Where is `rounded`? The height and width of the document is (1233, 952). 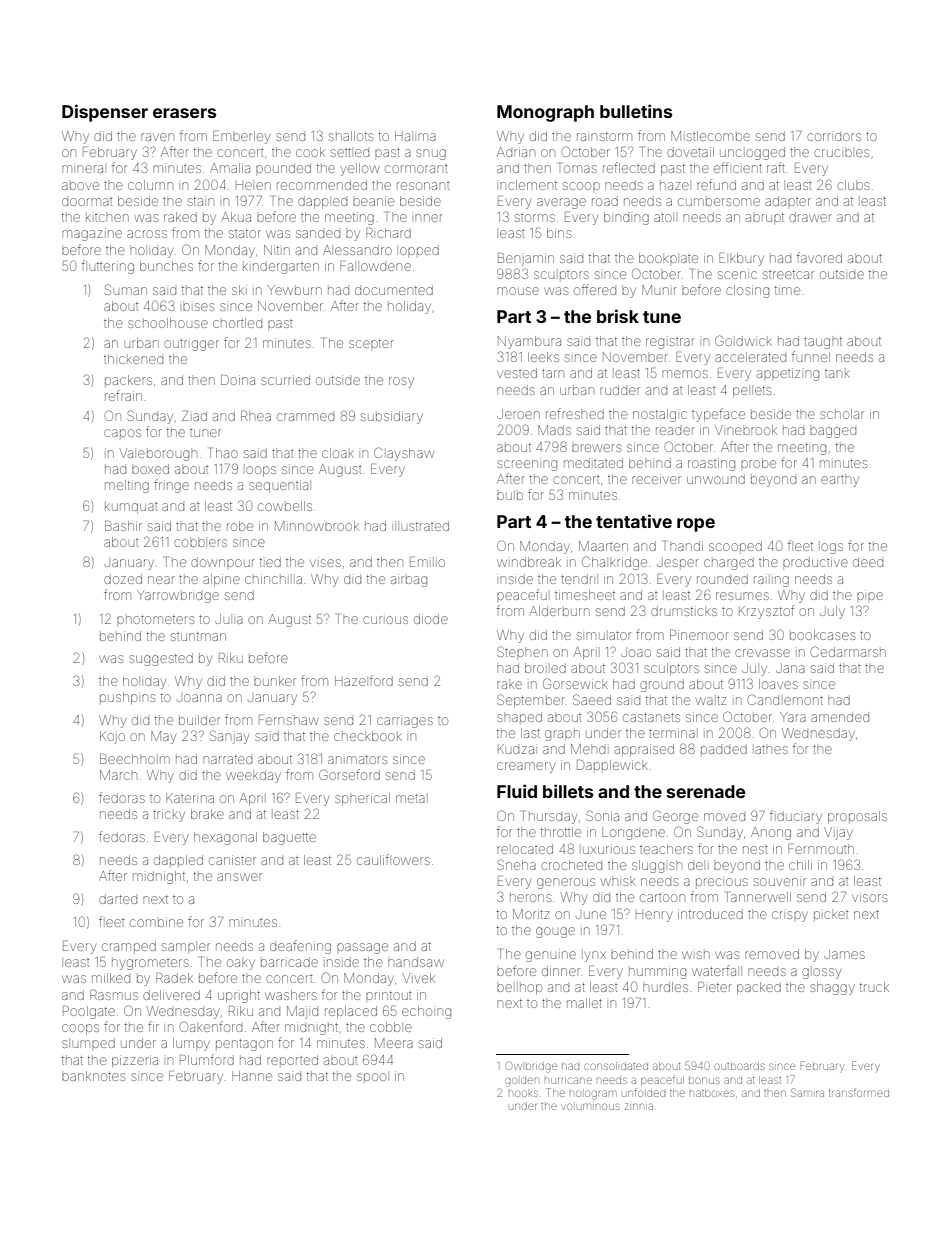
rounded is located at coordinates (722, 579).
